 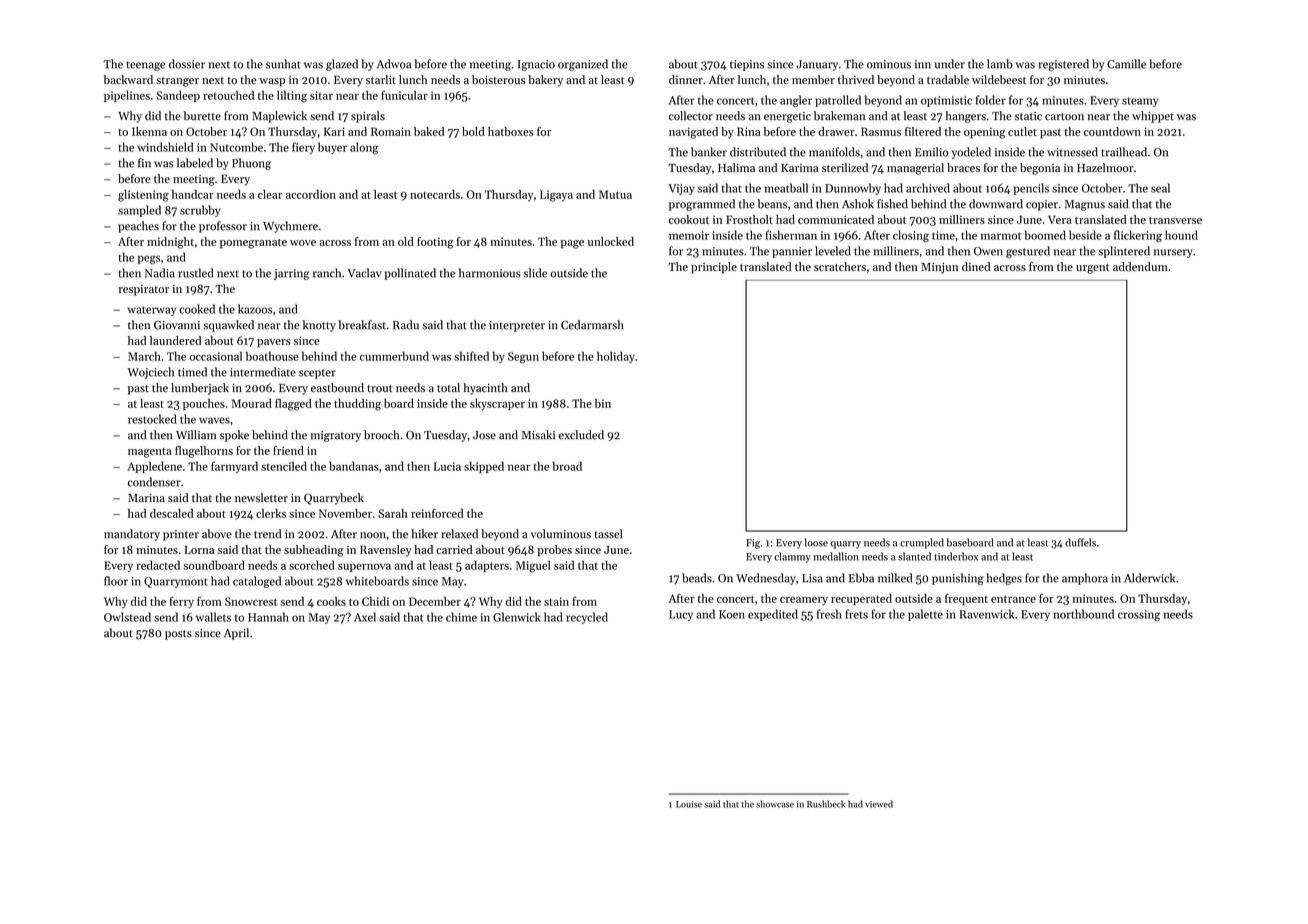 What do you see at coordinates (939, 268) in the screenshot?
I see `Minjun` at bounding box center [939, 268].
